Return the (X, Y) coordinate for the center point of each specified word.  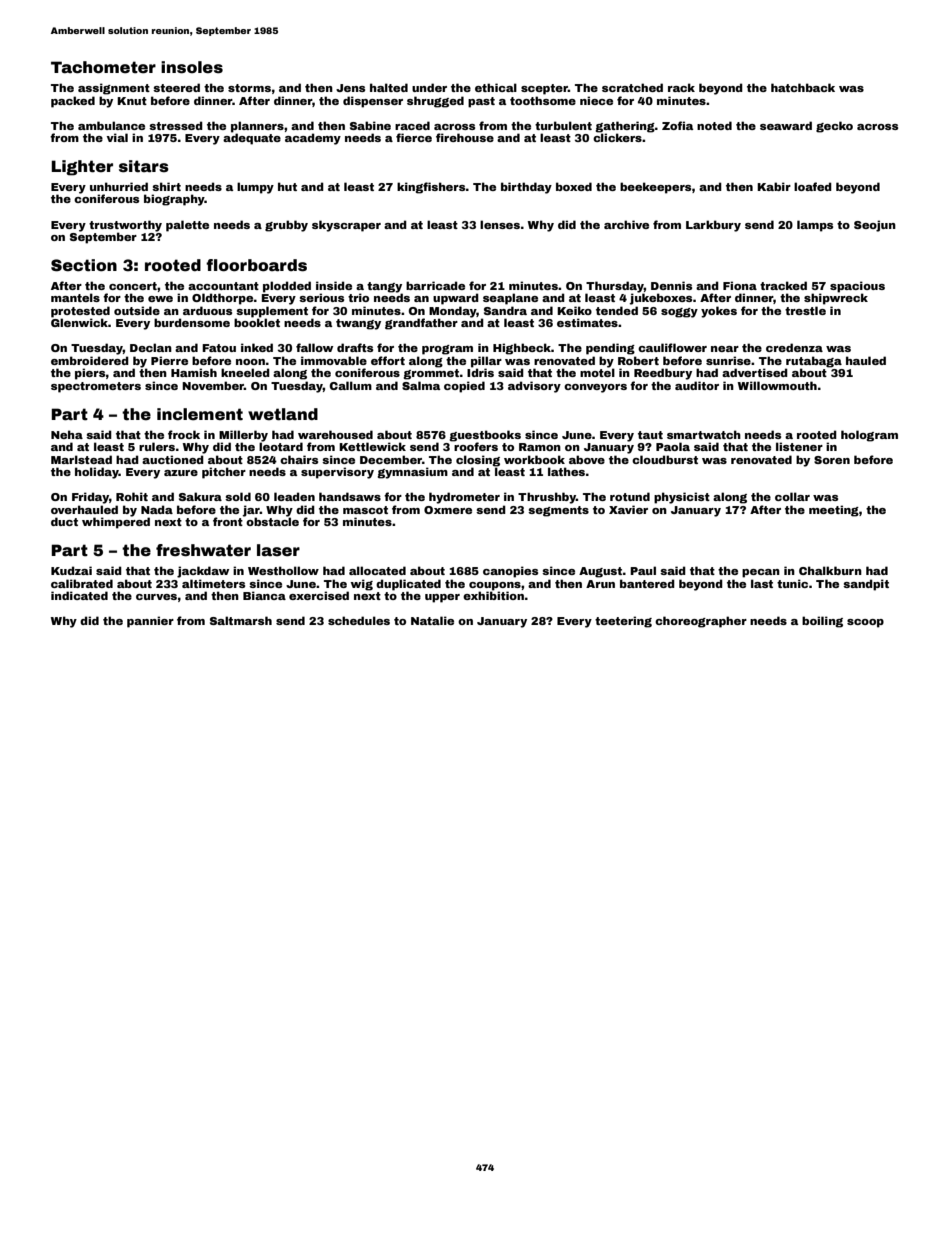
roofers (476, 446)
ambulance (111, 125)
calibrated (82, 583)
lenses (500, 224)
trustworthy (125, 226)
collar (792, 496)
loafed (813, 186)
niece (596, 100)
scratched (632, 87)
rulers (157, 446)
